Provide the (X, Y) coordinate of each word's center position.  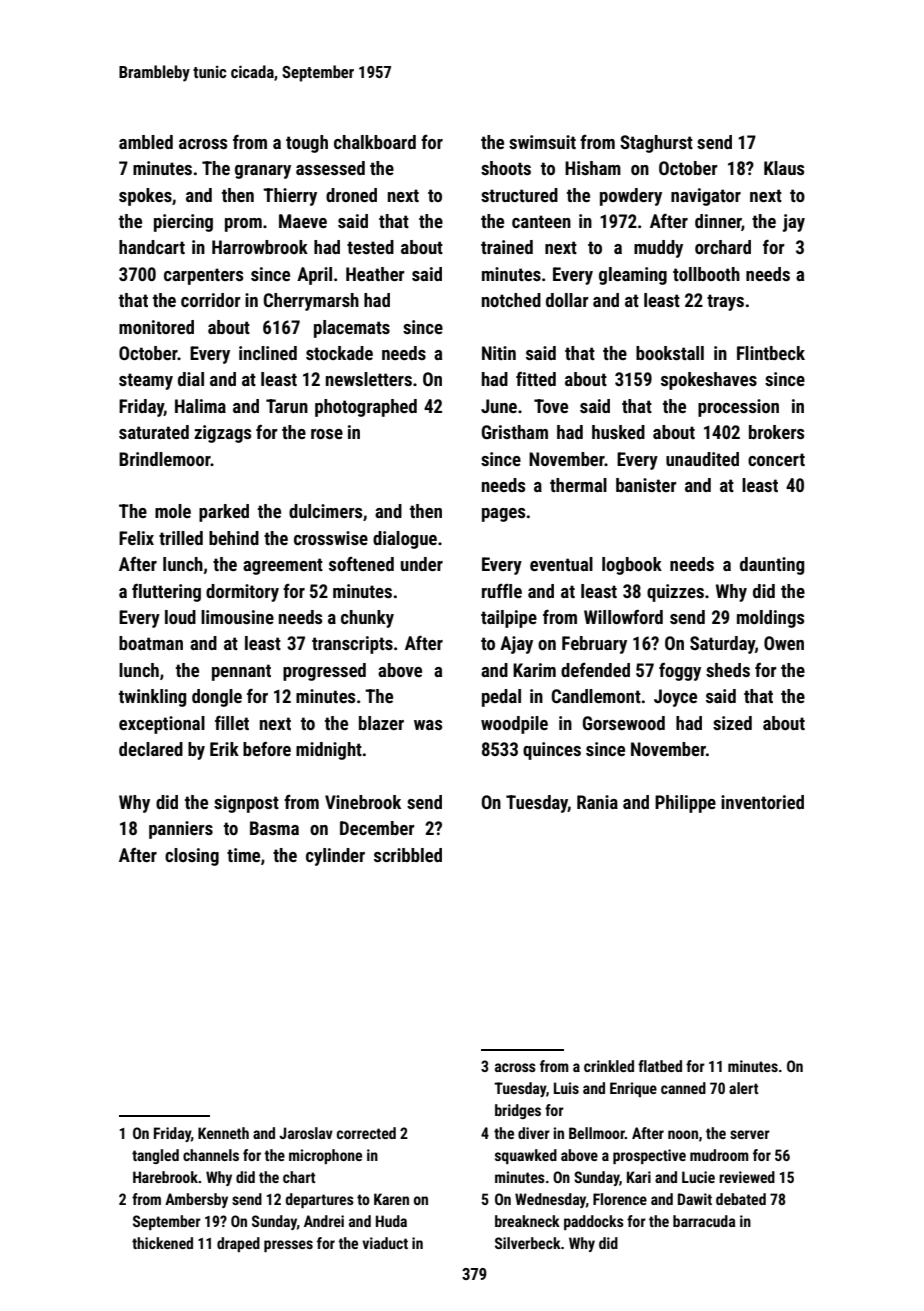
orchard (723, 247)
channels (211, 1155)
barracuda (704, 1221)
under (422, 564)
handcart (152, 247)
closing (192, 857)
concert (776, 459)
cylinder (335, 857)
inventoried (762, 802)
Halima (200, 406)
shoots (506, 168)
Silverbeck (528, 1243)
